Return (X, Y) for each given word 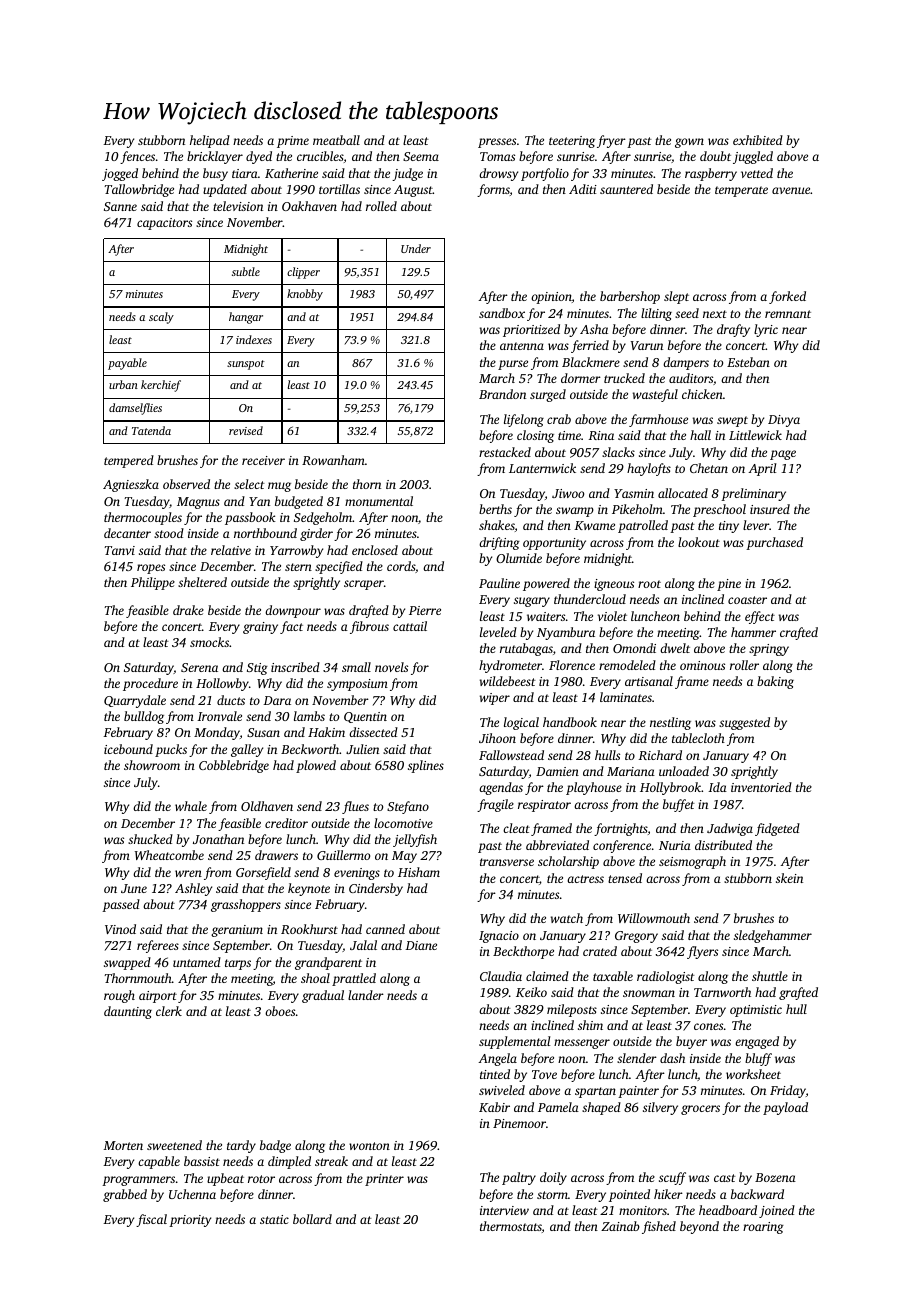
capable (159, 1162)
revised (246, 430)
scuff (672, 1178)
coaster (747, 600)
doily (553, 1178)
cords (401, 566)
